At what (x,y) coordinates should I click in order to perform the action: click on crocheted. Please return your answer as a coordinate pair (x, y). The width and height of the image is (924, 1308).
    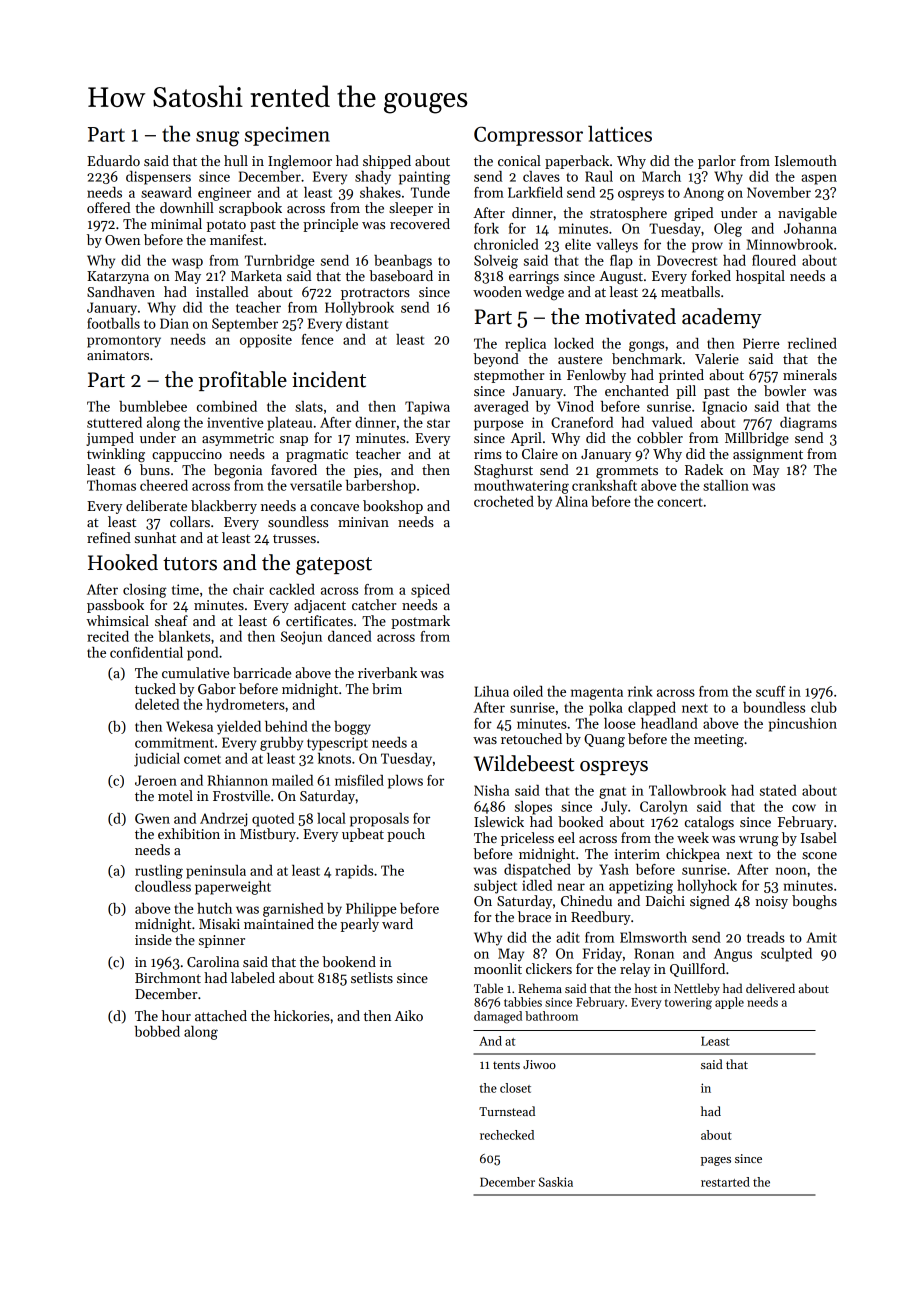
    Looking at the image, I should click on (504, 501).
